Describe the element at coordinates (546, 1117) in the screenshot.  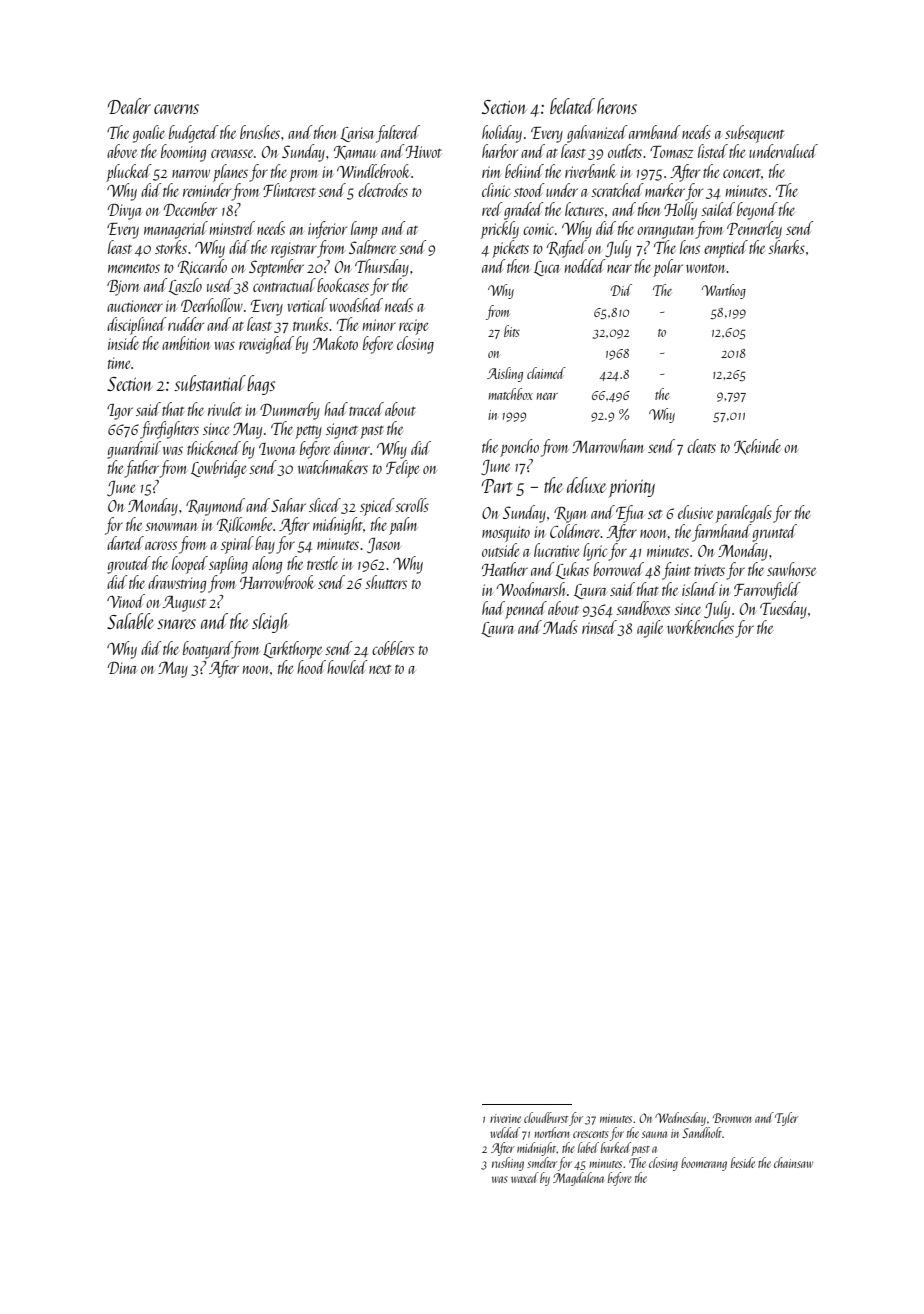
I see `cloudburst` at that location.
